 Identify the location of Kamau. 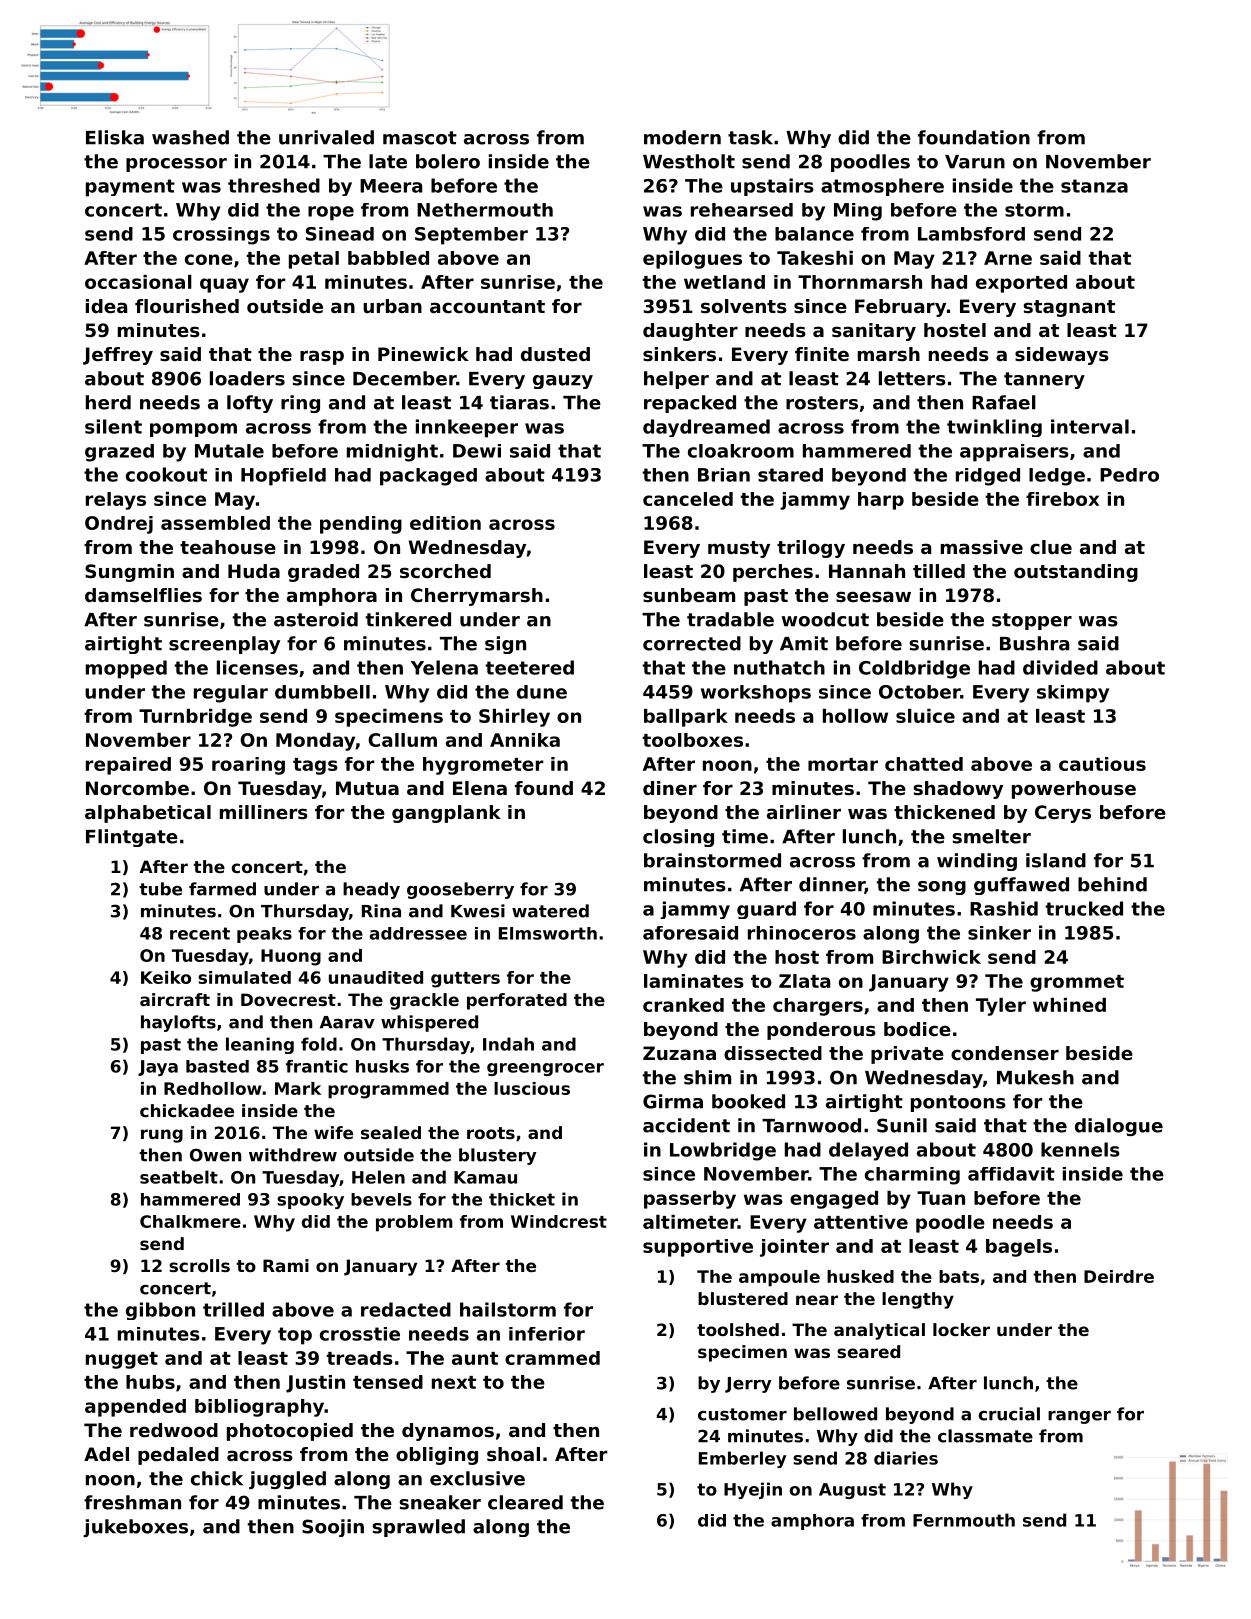
(485, 1177).
